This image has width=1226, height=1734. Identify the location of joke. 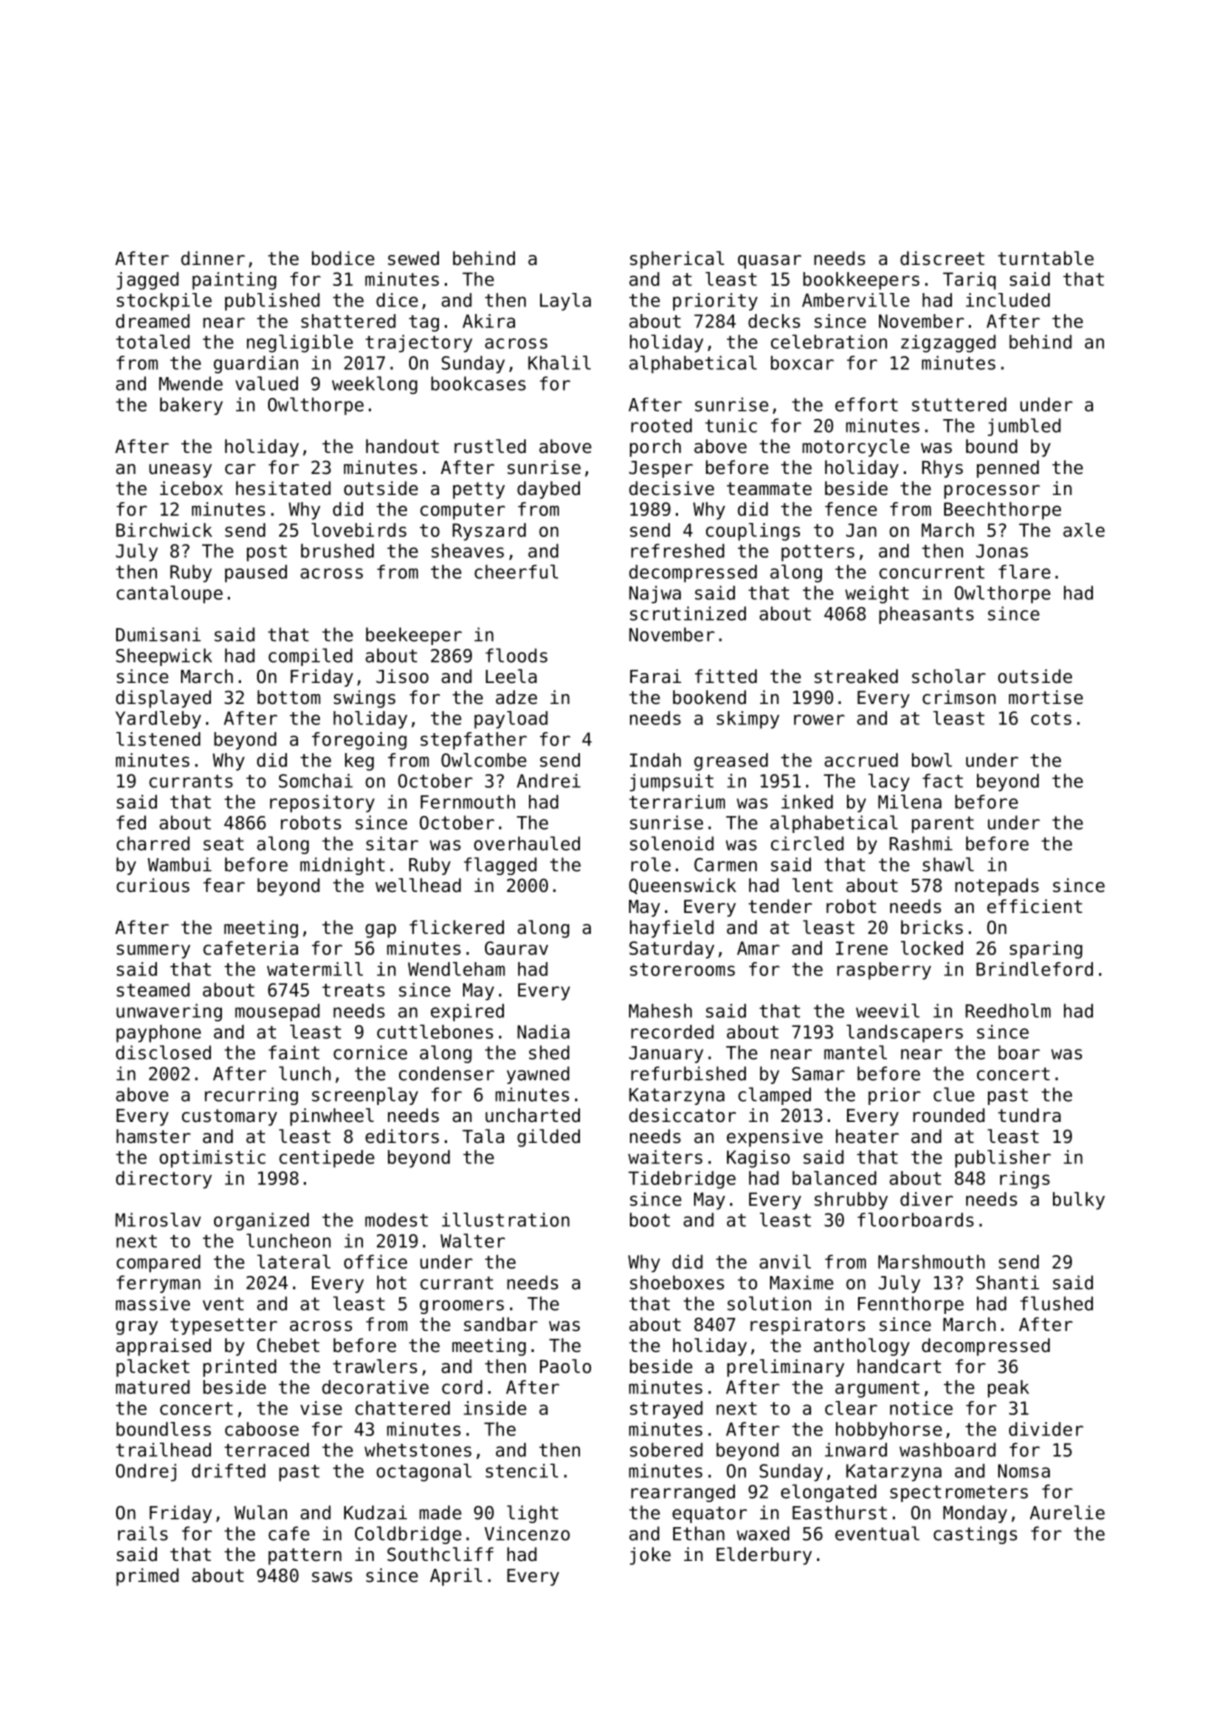
(650, 1556).
